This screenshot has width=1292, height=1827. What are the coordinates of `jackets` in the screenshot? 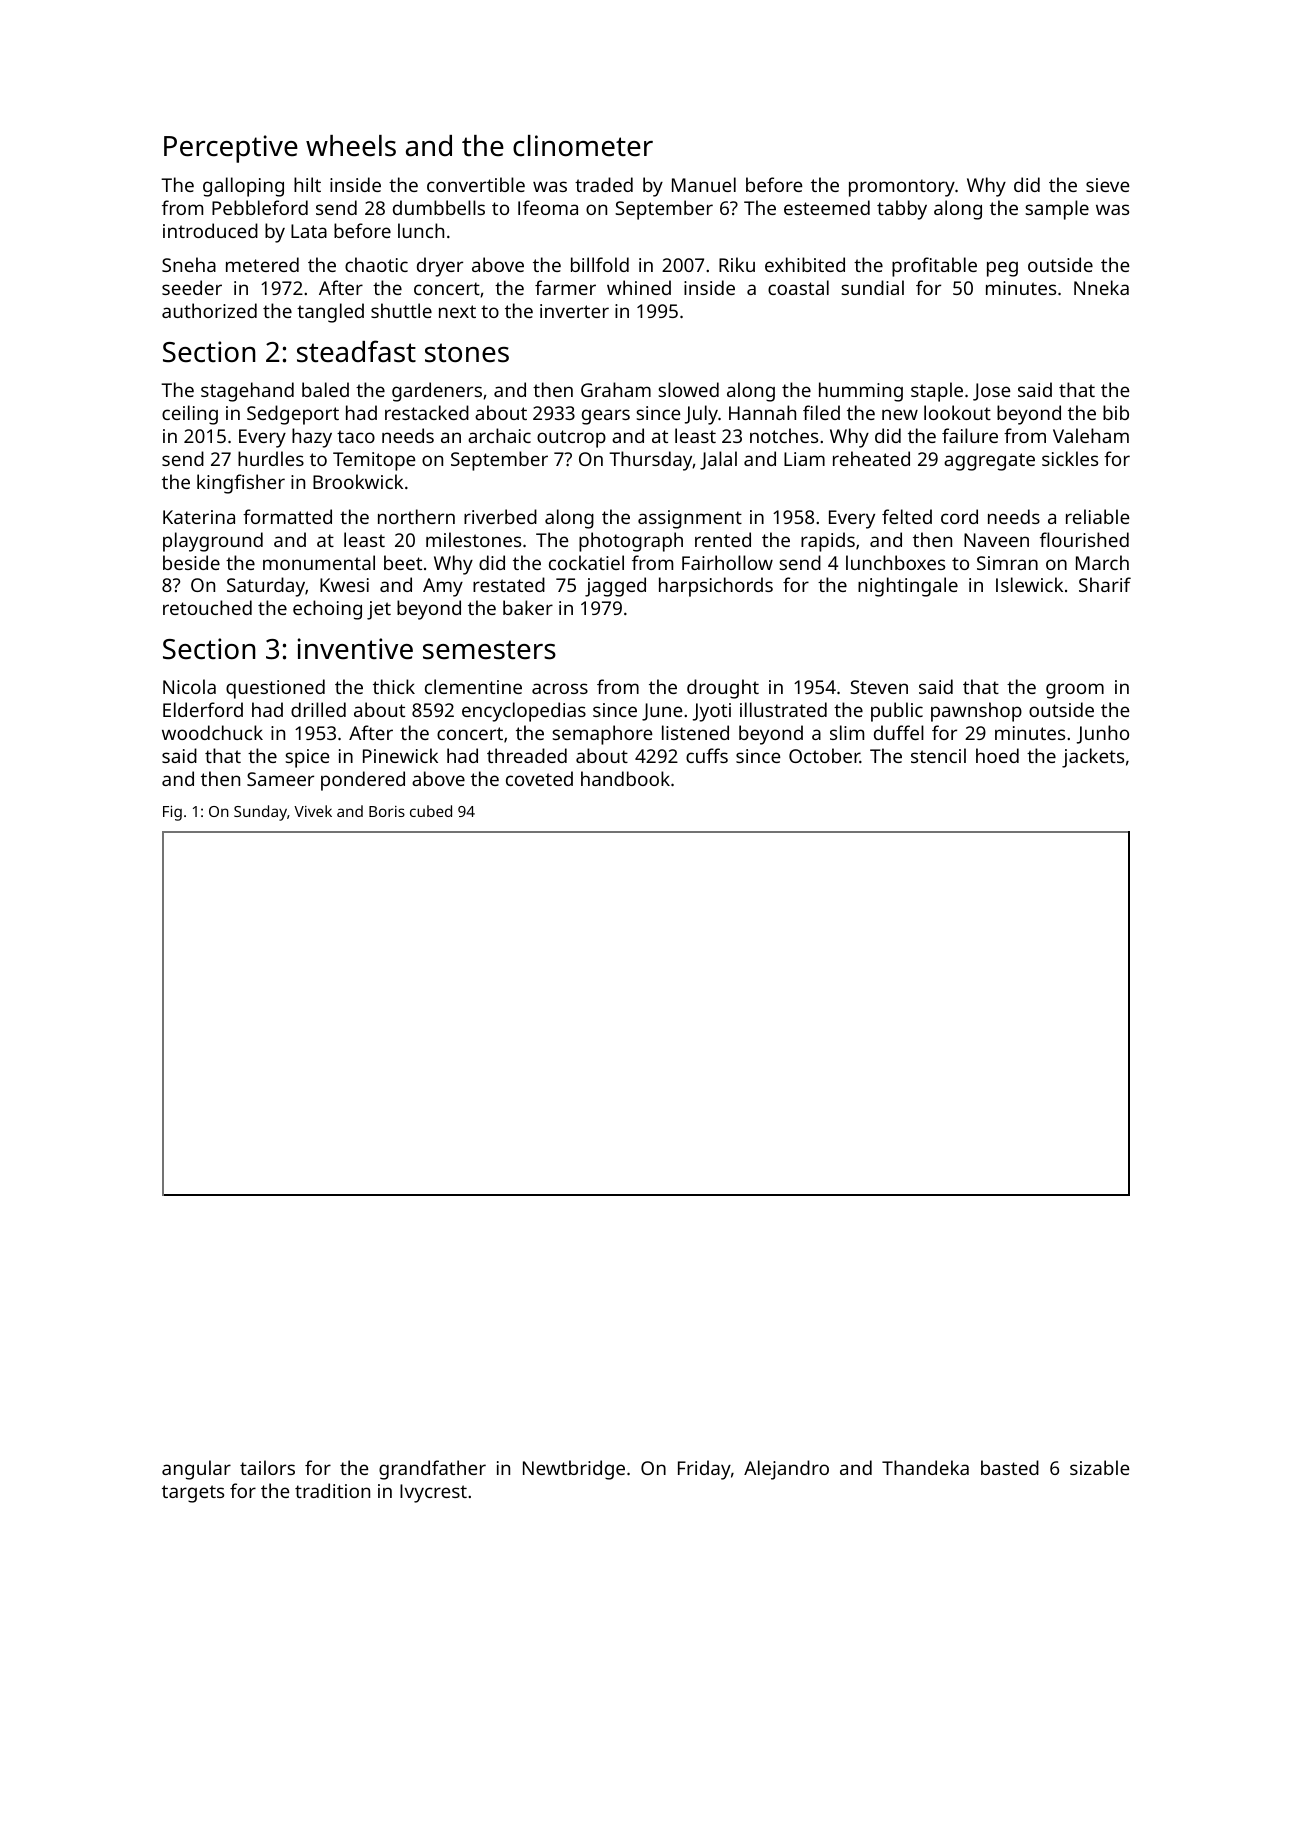 It's located at (1093, 758).
